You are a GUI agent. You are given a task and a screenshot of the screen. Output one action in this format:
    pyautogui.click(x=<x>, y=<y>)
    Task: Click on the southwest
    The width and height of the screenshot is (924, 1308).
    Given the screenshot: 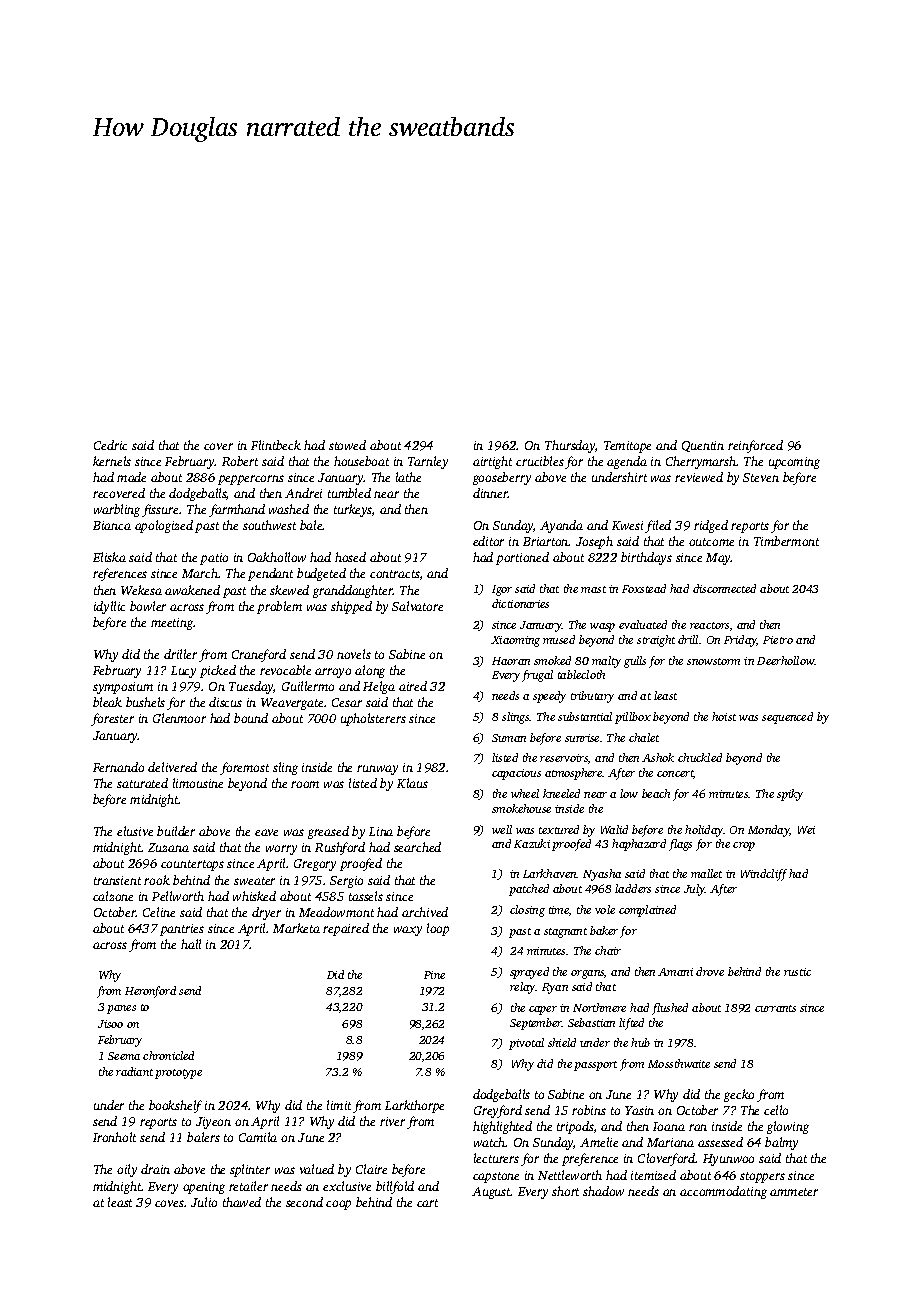 What is the action you would take?
    pyautogui.click(x=269, y=525)
